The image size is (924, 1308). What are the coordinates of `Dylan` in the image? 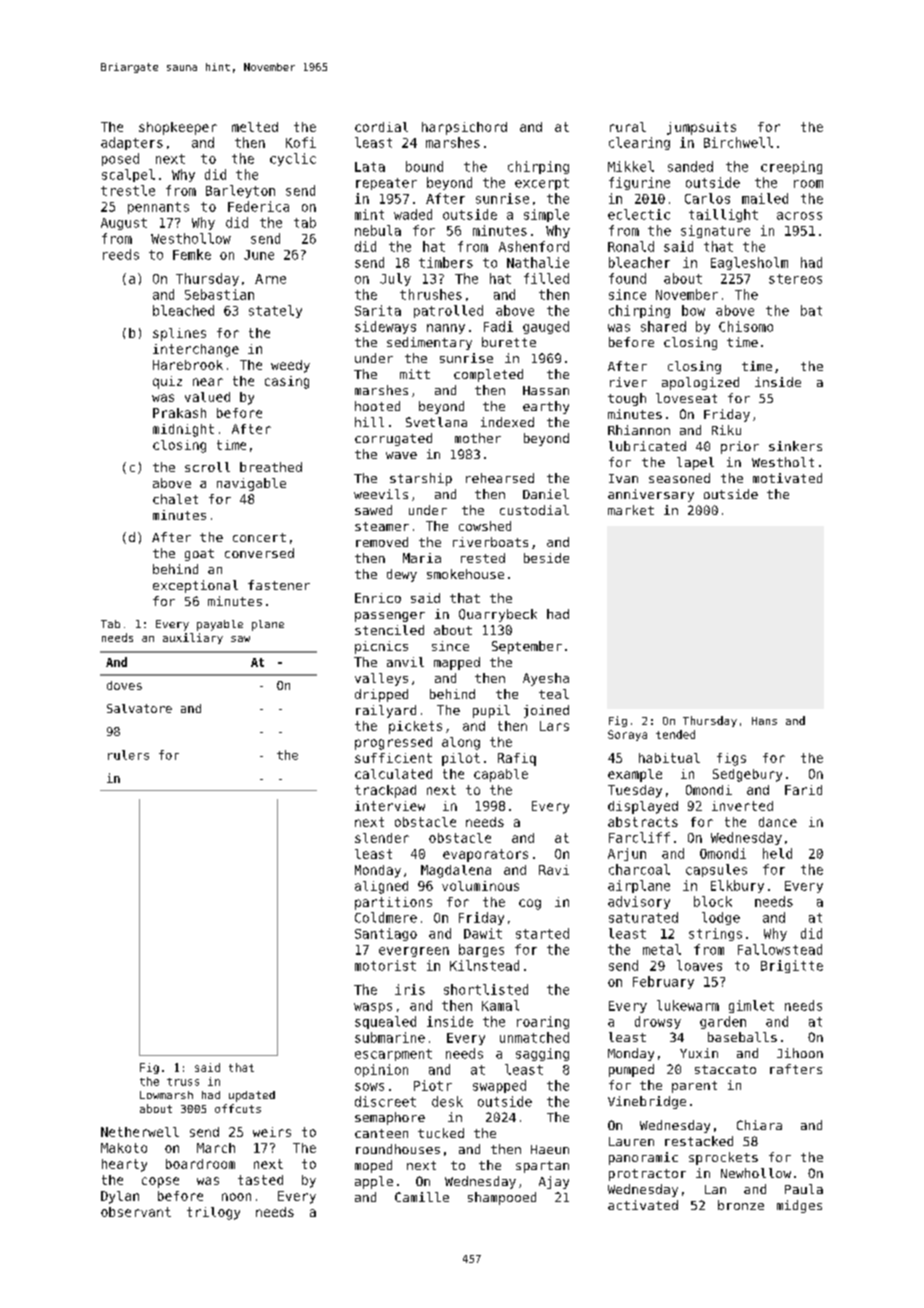 It's located at (120, 1197).
